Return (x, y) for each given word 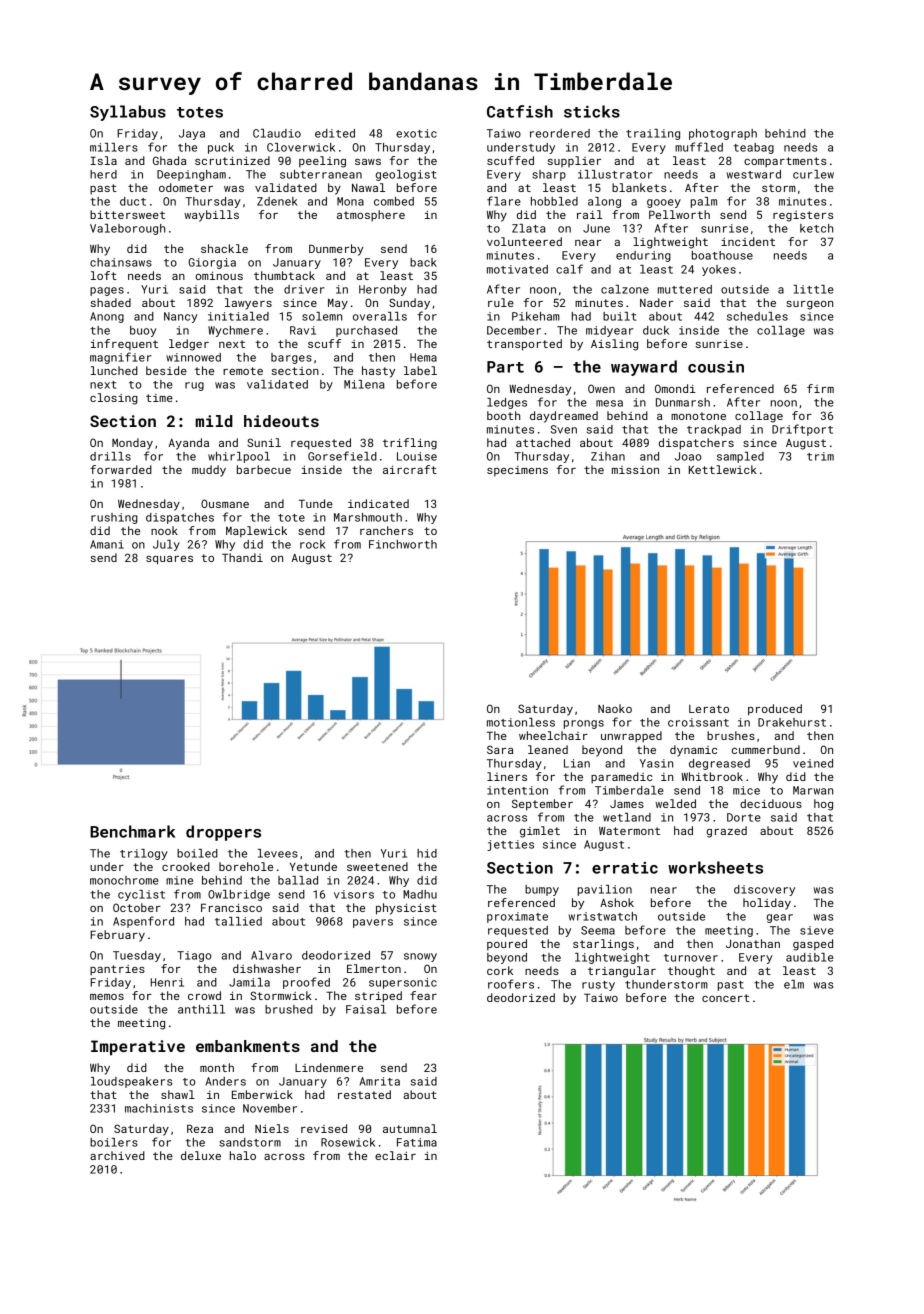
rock (313, 544)
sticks (592, 111)
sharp (549, 175)
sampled (740, 457)
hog (823, 805)
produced (775, 710)
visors (354, 894)
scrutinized (232, 160)
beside (166, 370)
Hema (423, 357)
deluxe (201, 1155)
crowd (204, 995)
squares (169, 560)
